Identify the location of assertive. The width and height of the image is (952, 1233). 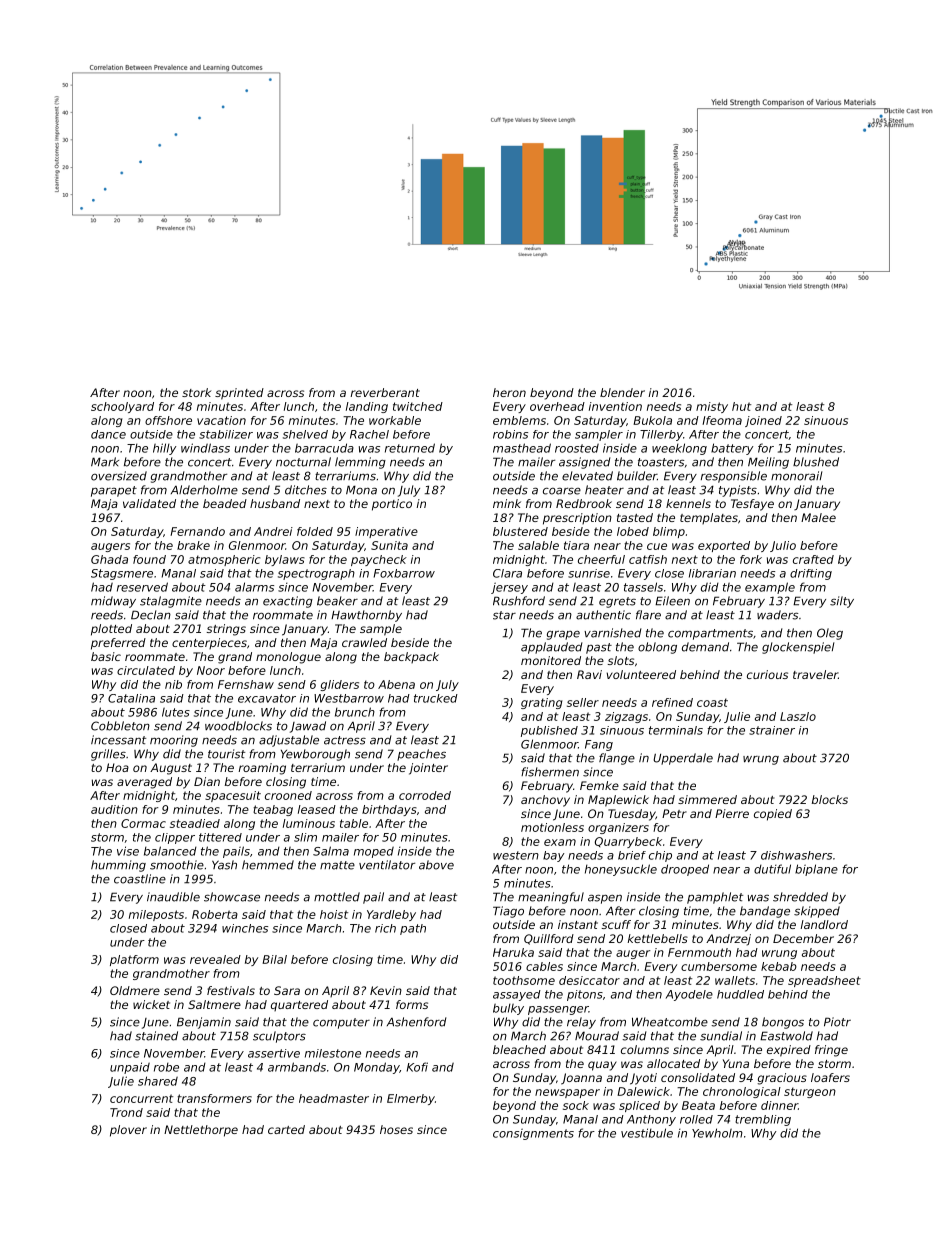
(274, 1053).
